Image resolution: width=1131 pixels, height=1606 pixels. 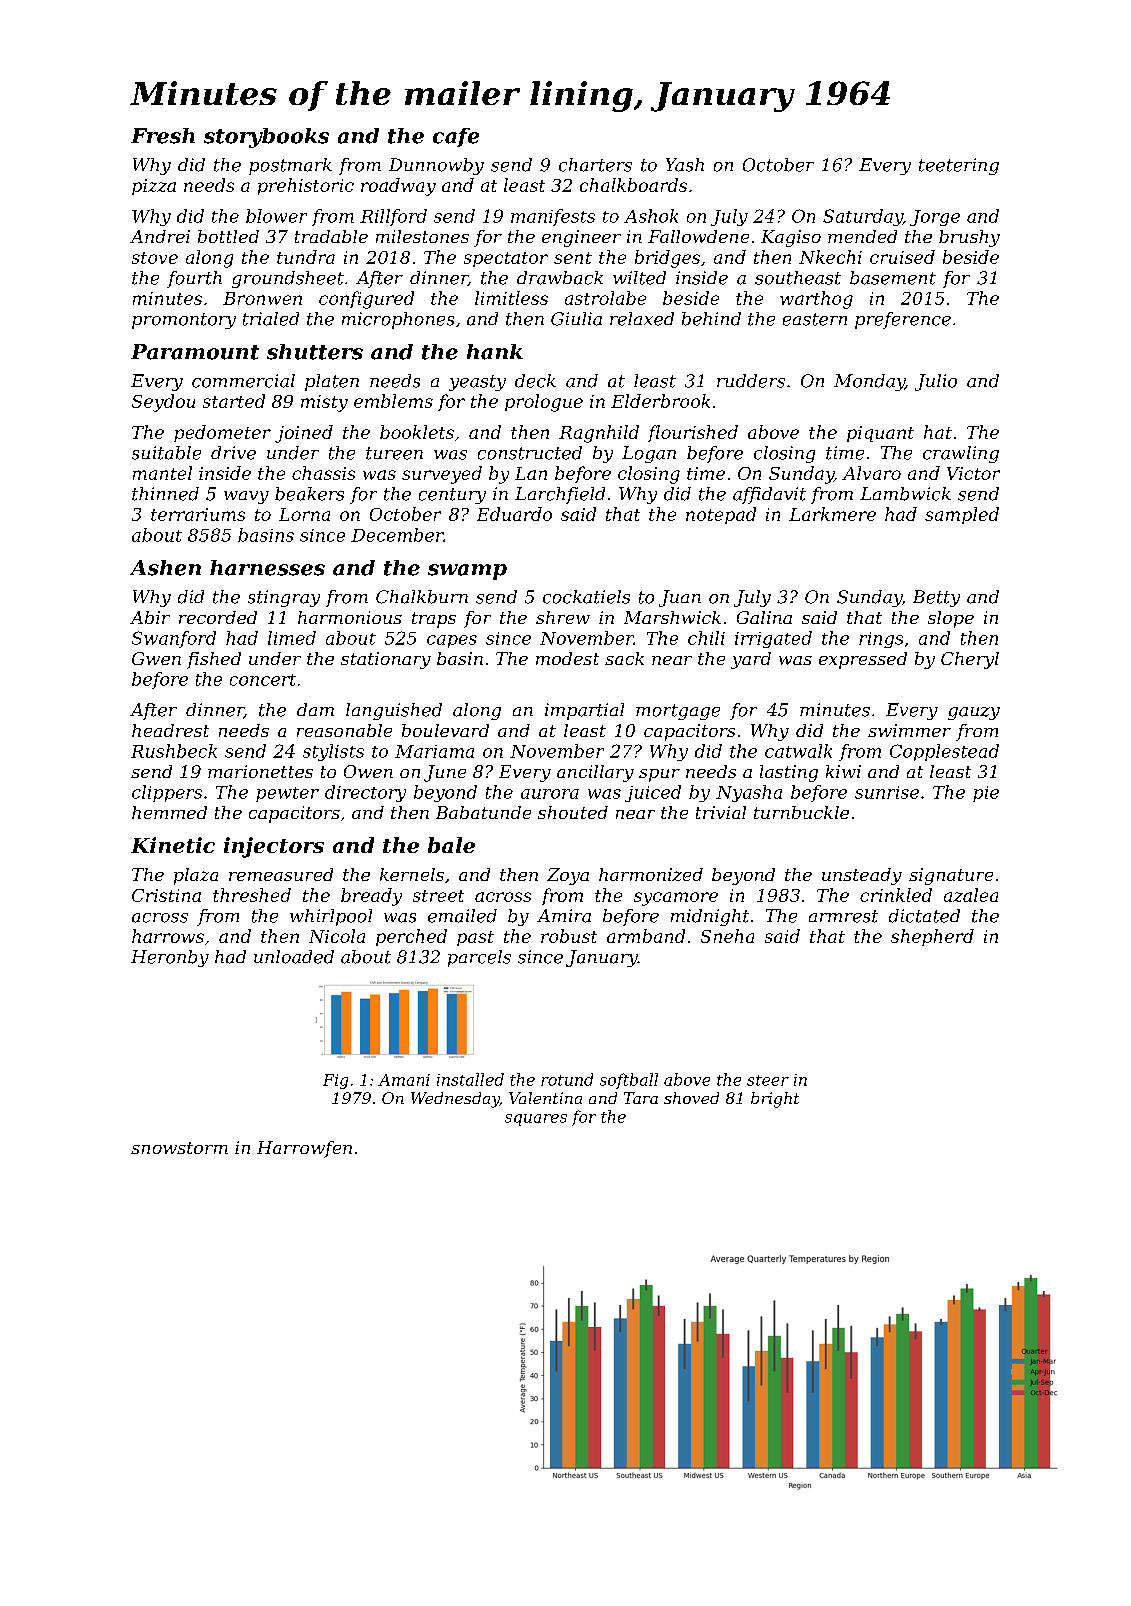 I want to click on Harrowfen, so click(x=304, y=1149).
